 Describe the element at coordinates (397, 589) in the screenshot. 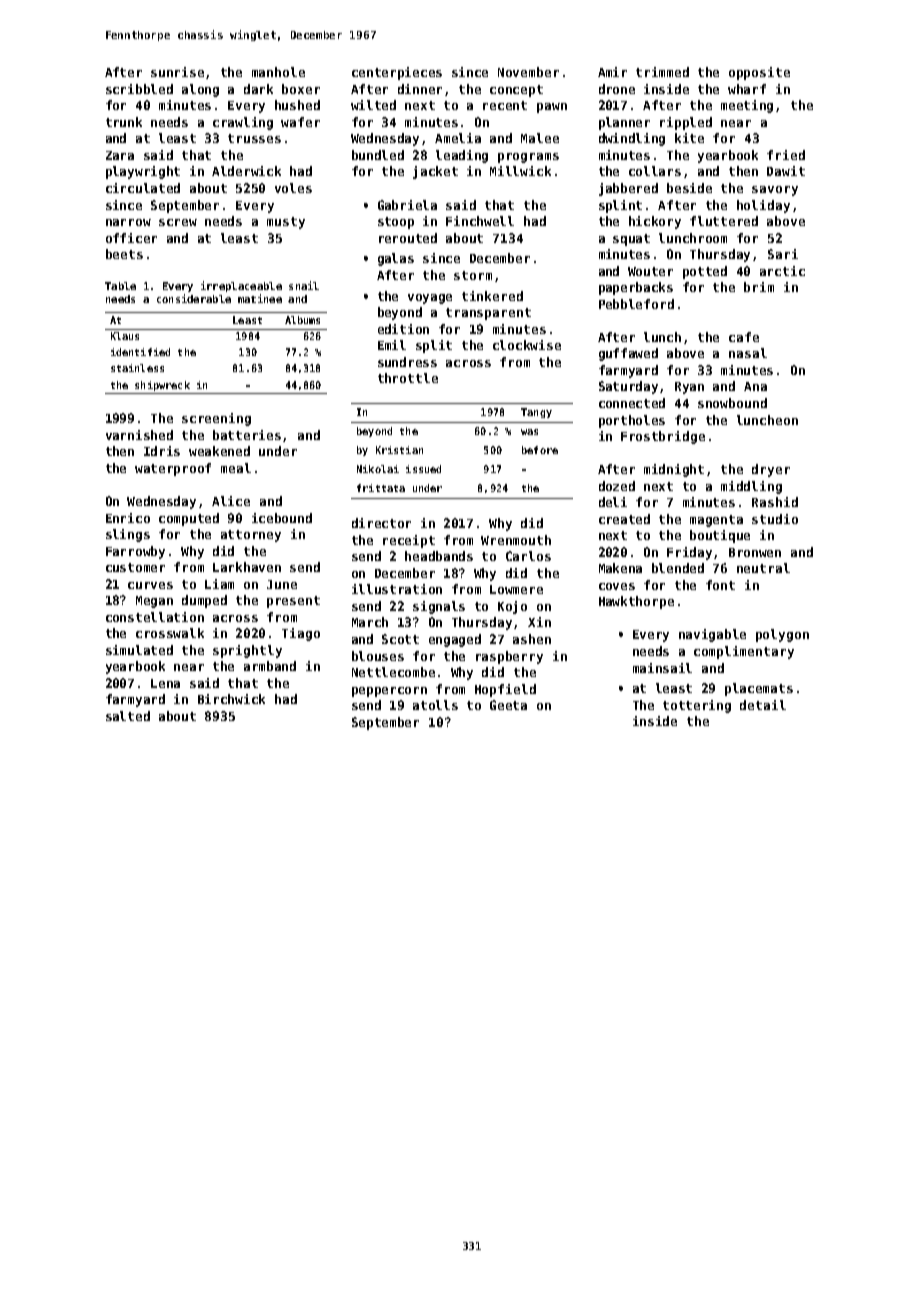

I see `illustration` at that location.
